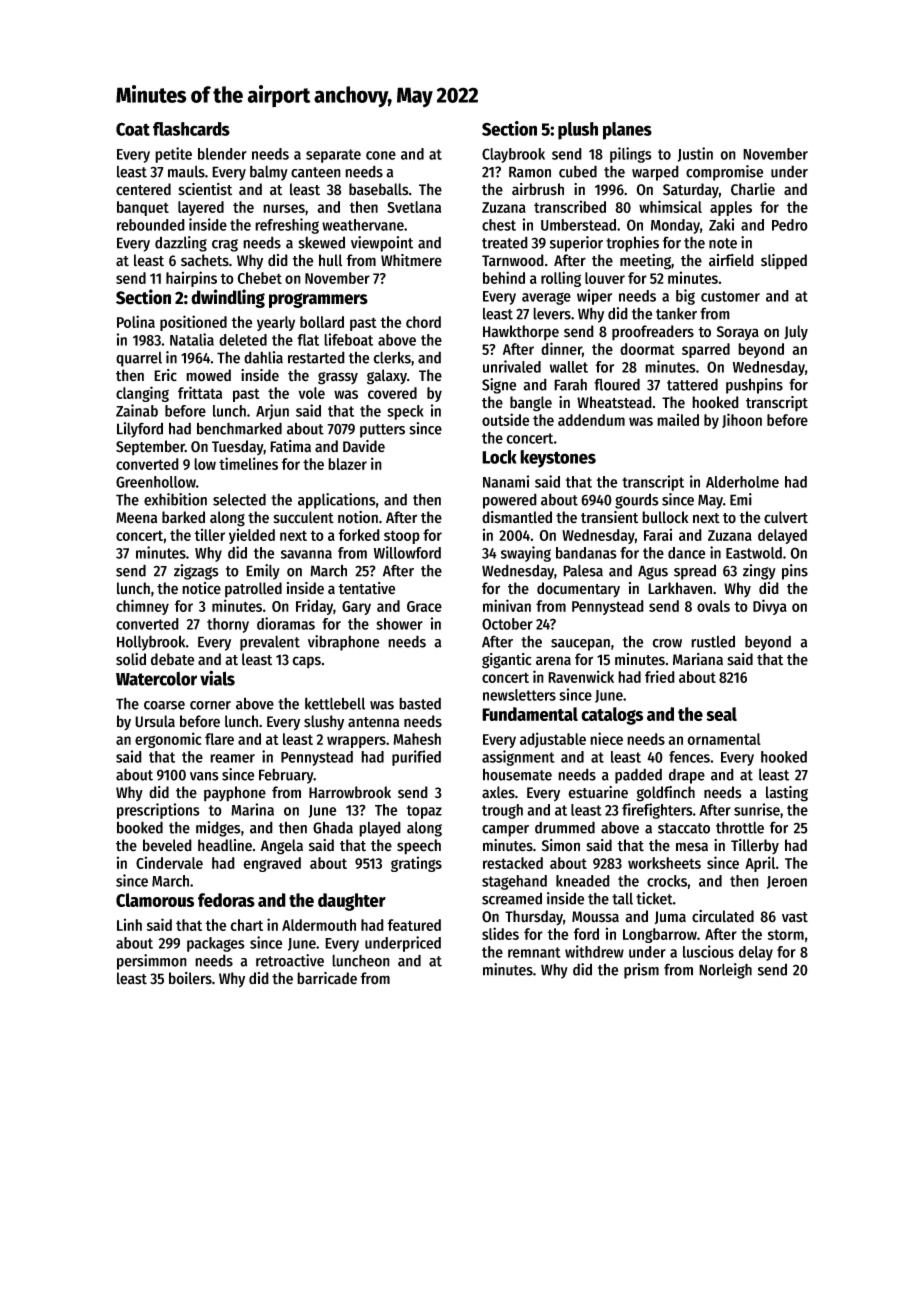  What do you see at coordinates (513, 155) in the screenshot?
I see `Claybrook` at bounding box center [513, 155].
